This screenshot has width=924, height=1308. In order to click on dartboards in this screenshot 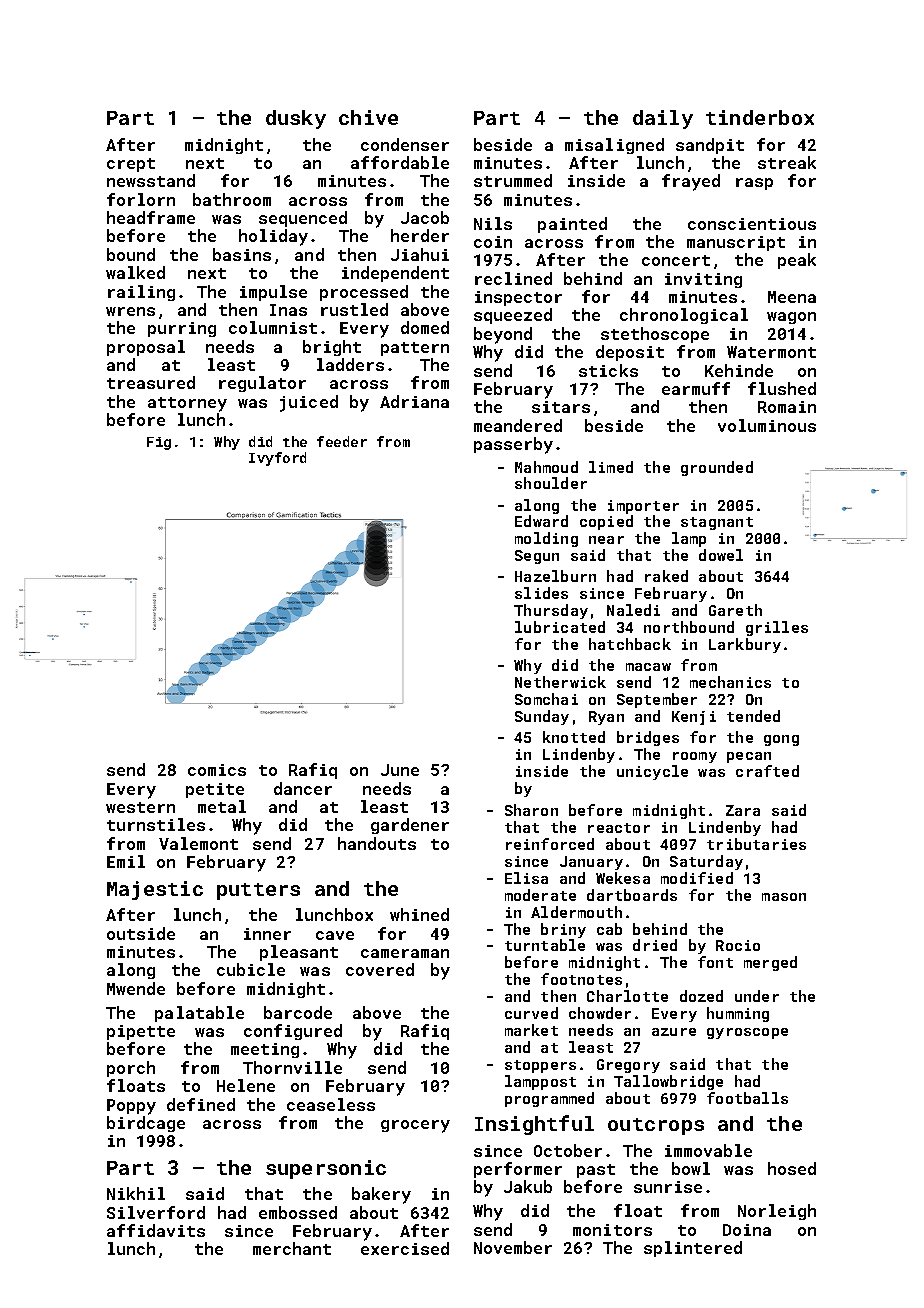, I will do `click(632, 895)`.
